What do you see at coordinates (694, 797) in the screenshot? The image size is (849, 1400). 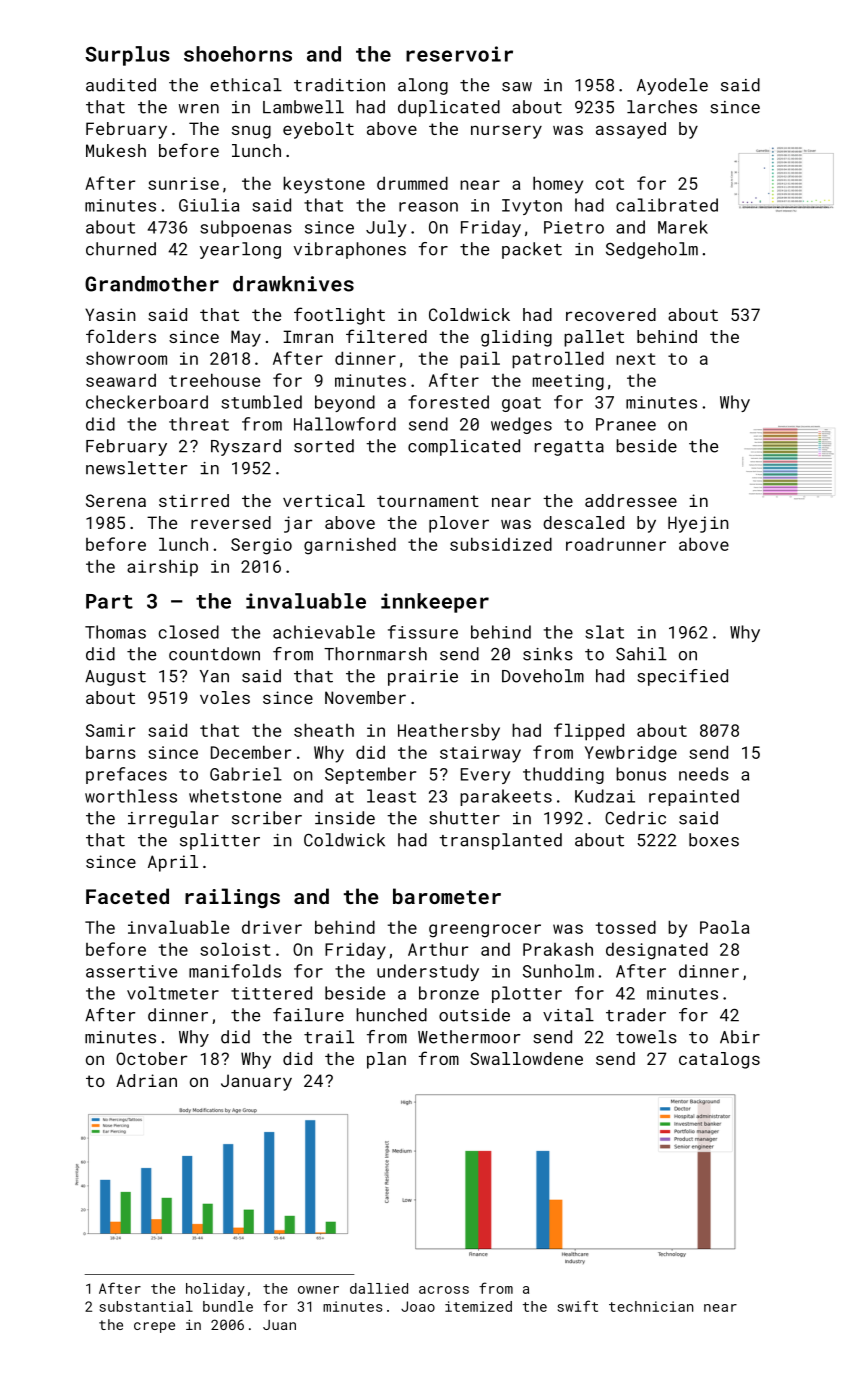 I see `repainted` at bounding box center [694, 797].
